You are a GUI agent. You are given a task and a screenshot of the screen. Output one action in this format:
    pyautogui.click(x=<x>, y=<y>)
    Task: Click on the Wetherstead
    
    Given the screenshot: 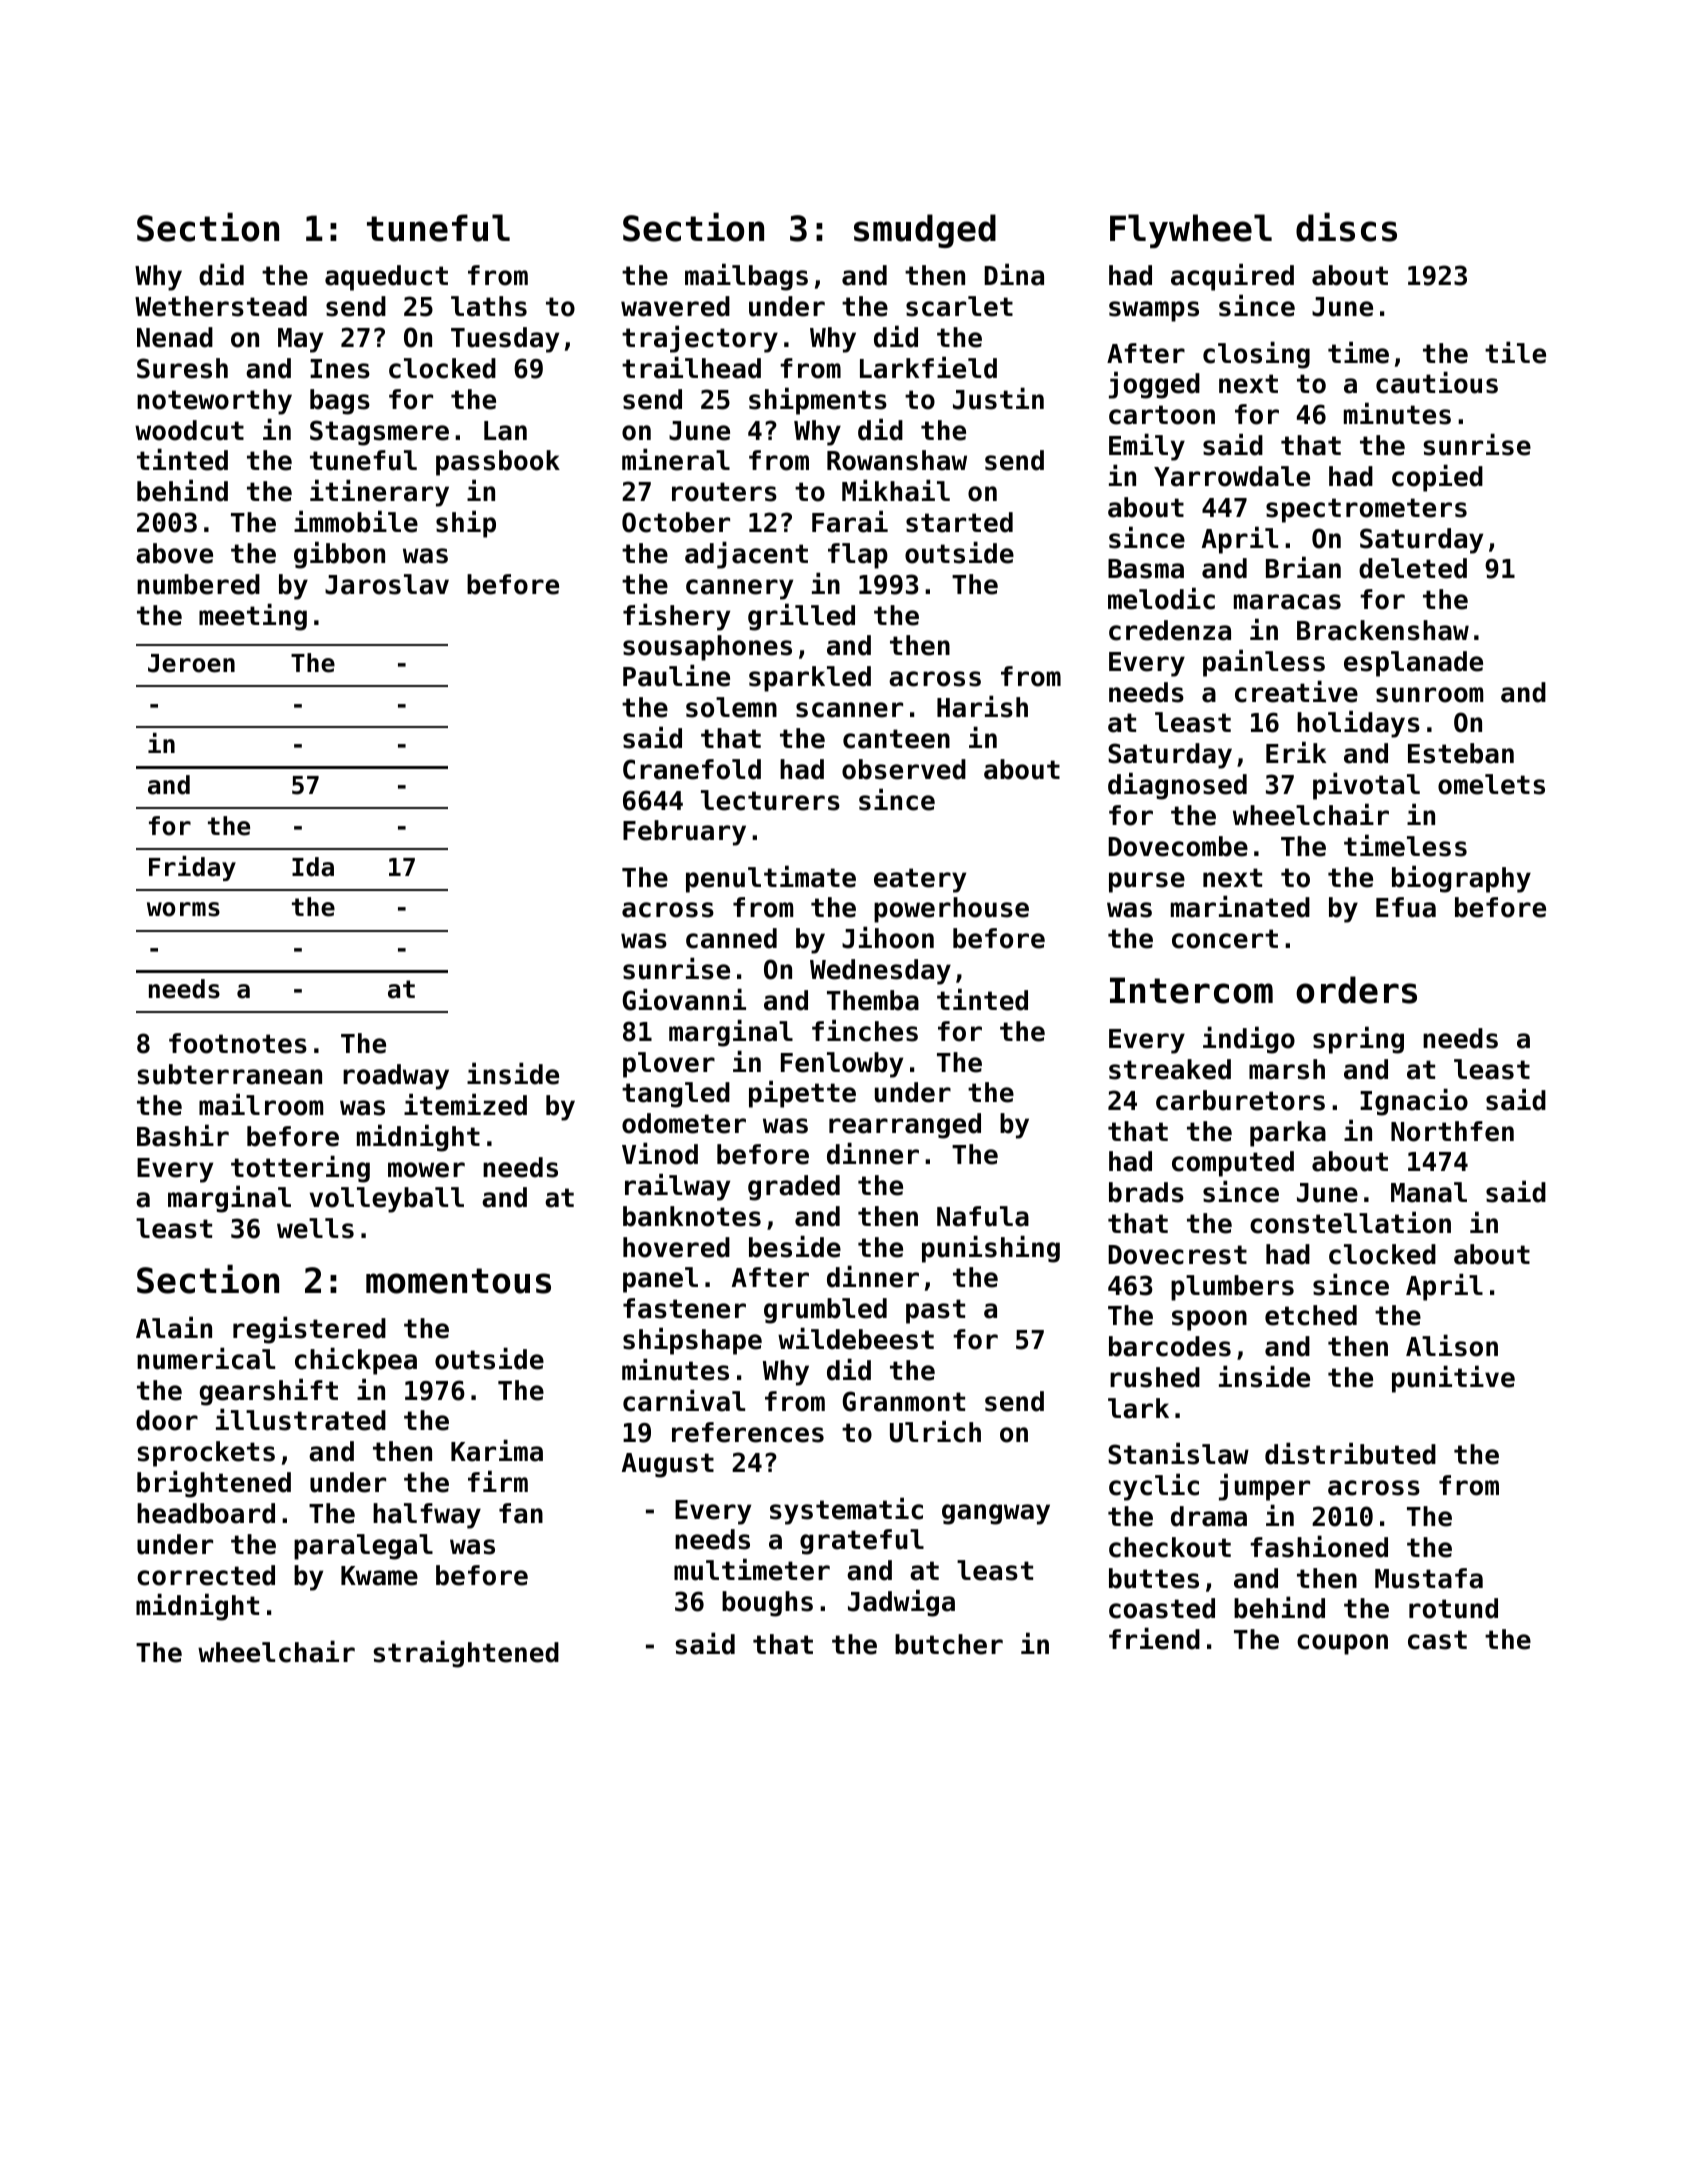 What is the action you would take?
    pyautogui.click(x=221, y=306)
